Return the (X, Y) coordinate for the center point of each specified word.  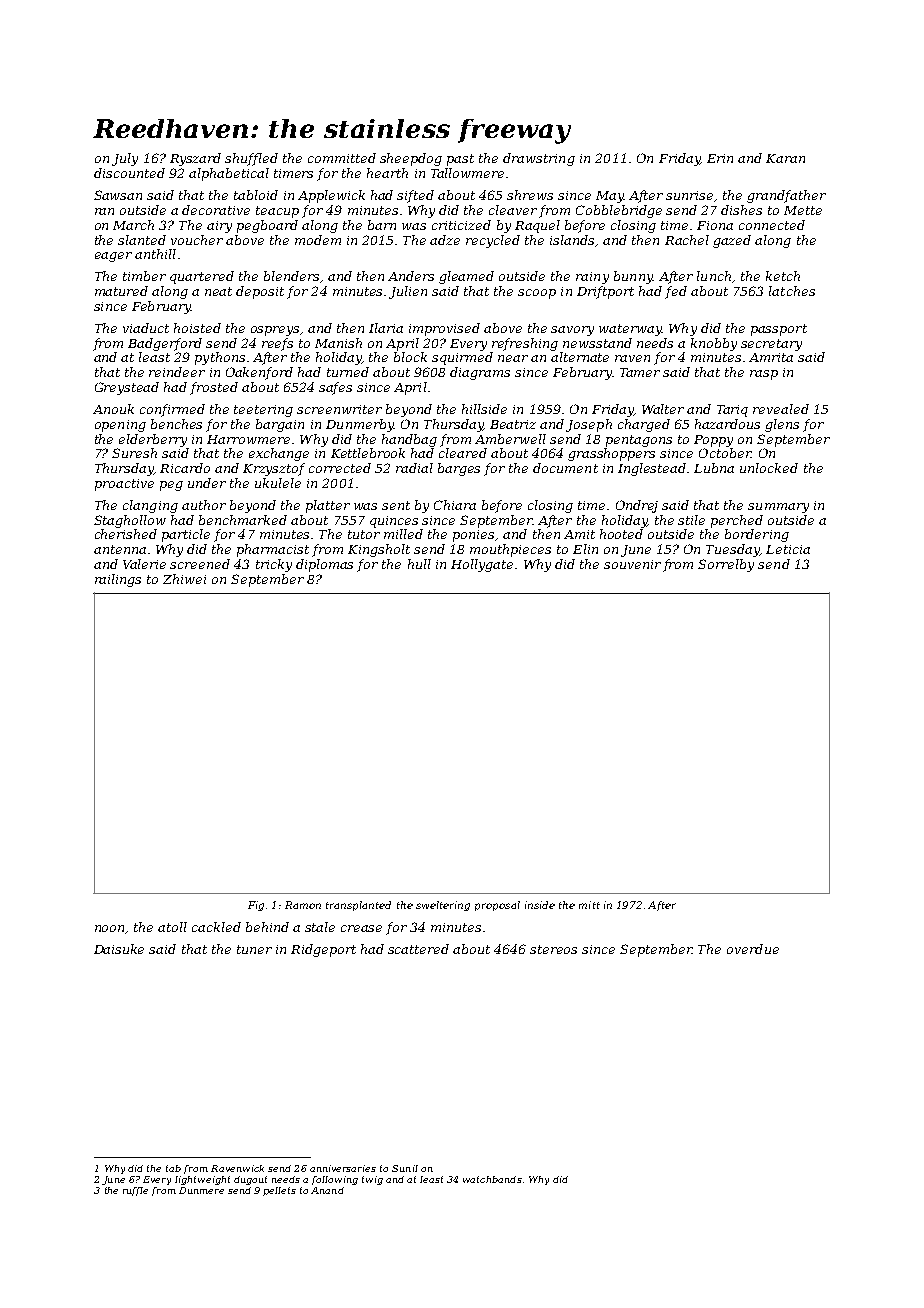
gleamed (466, 277)
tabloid (256, 195)
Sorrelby (726, 565)
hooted (621, 534)
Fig (256, 906)
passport (779, 330)
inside (540, 905)
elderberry (153, 440)
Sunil (405, 1168)
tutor (364, 534)
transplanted (358, 906)
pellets (279, 1191)
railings (118, 580)
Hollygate (482, 565)
